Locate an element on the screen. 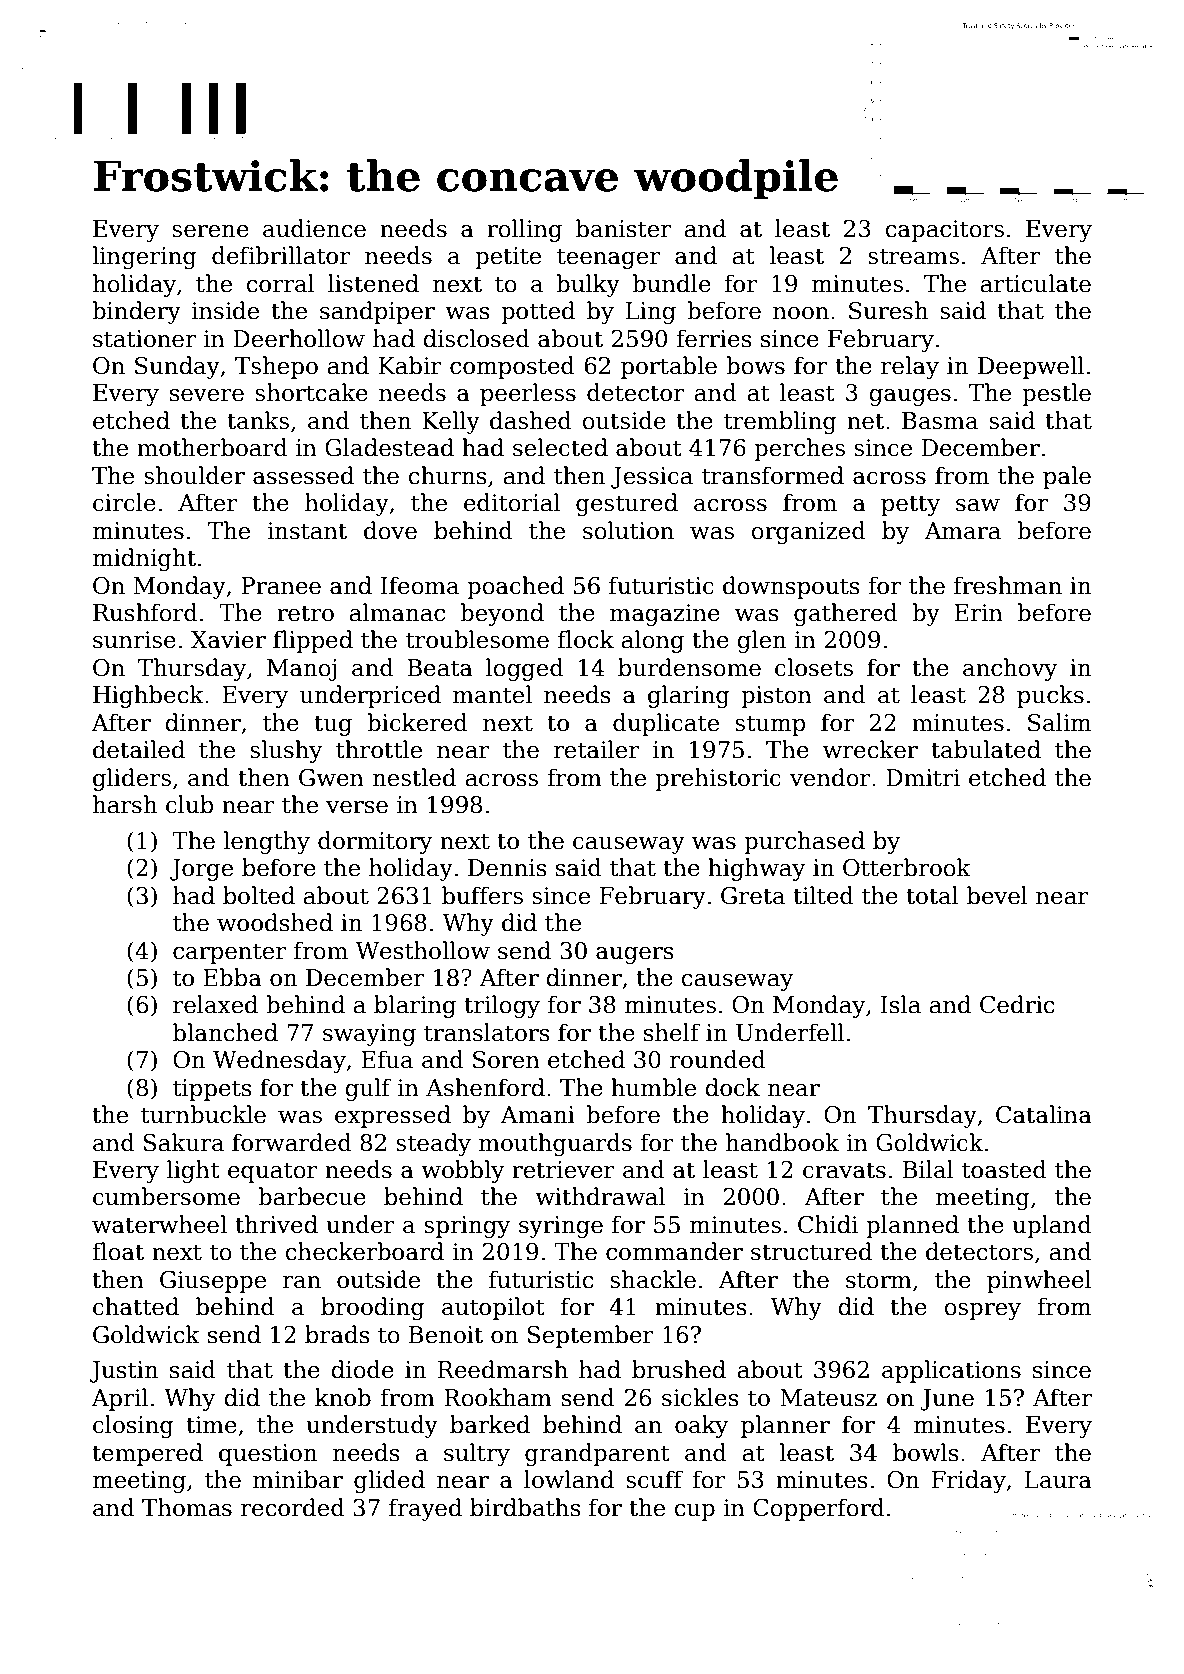 Image resolution: width=1184 pixels, height=1674 pixels. recorded is located at coordinates (293, 1507).
